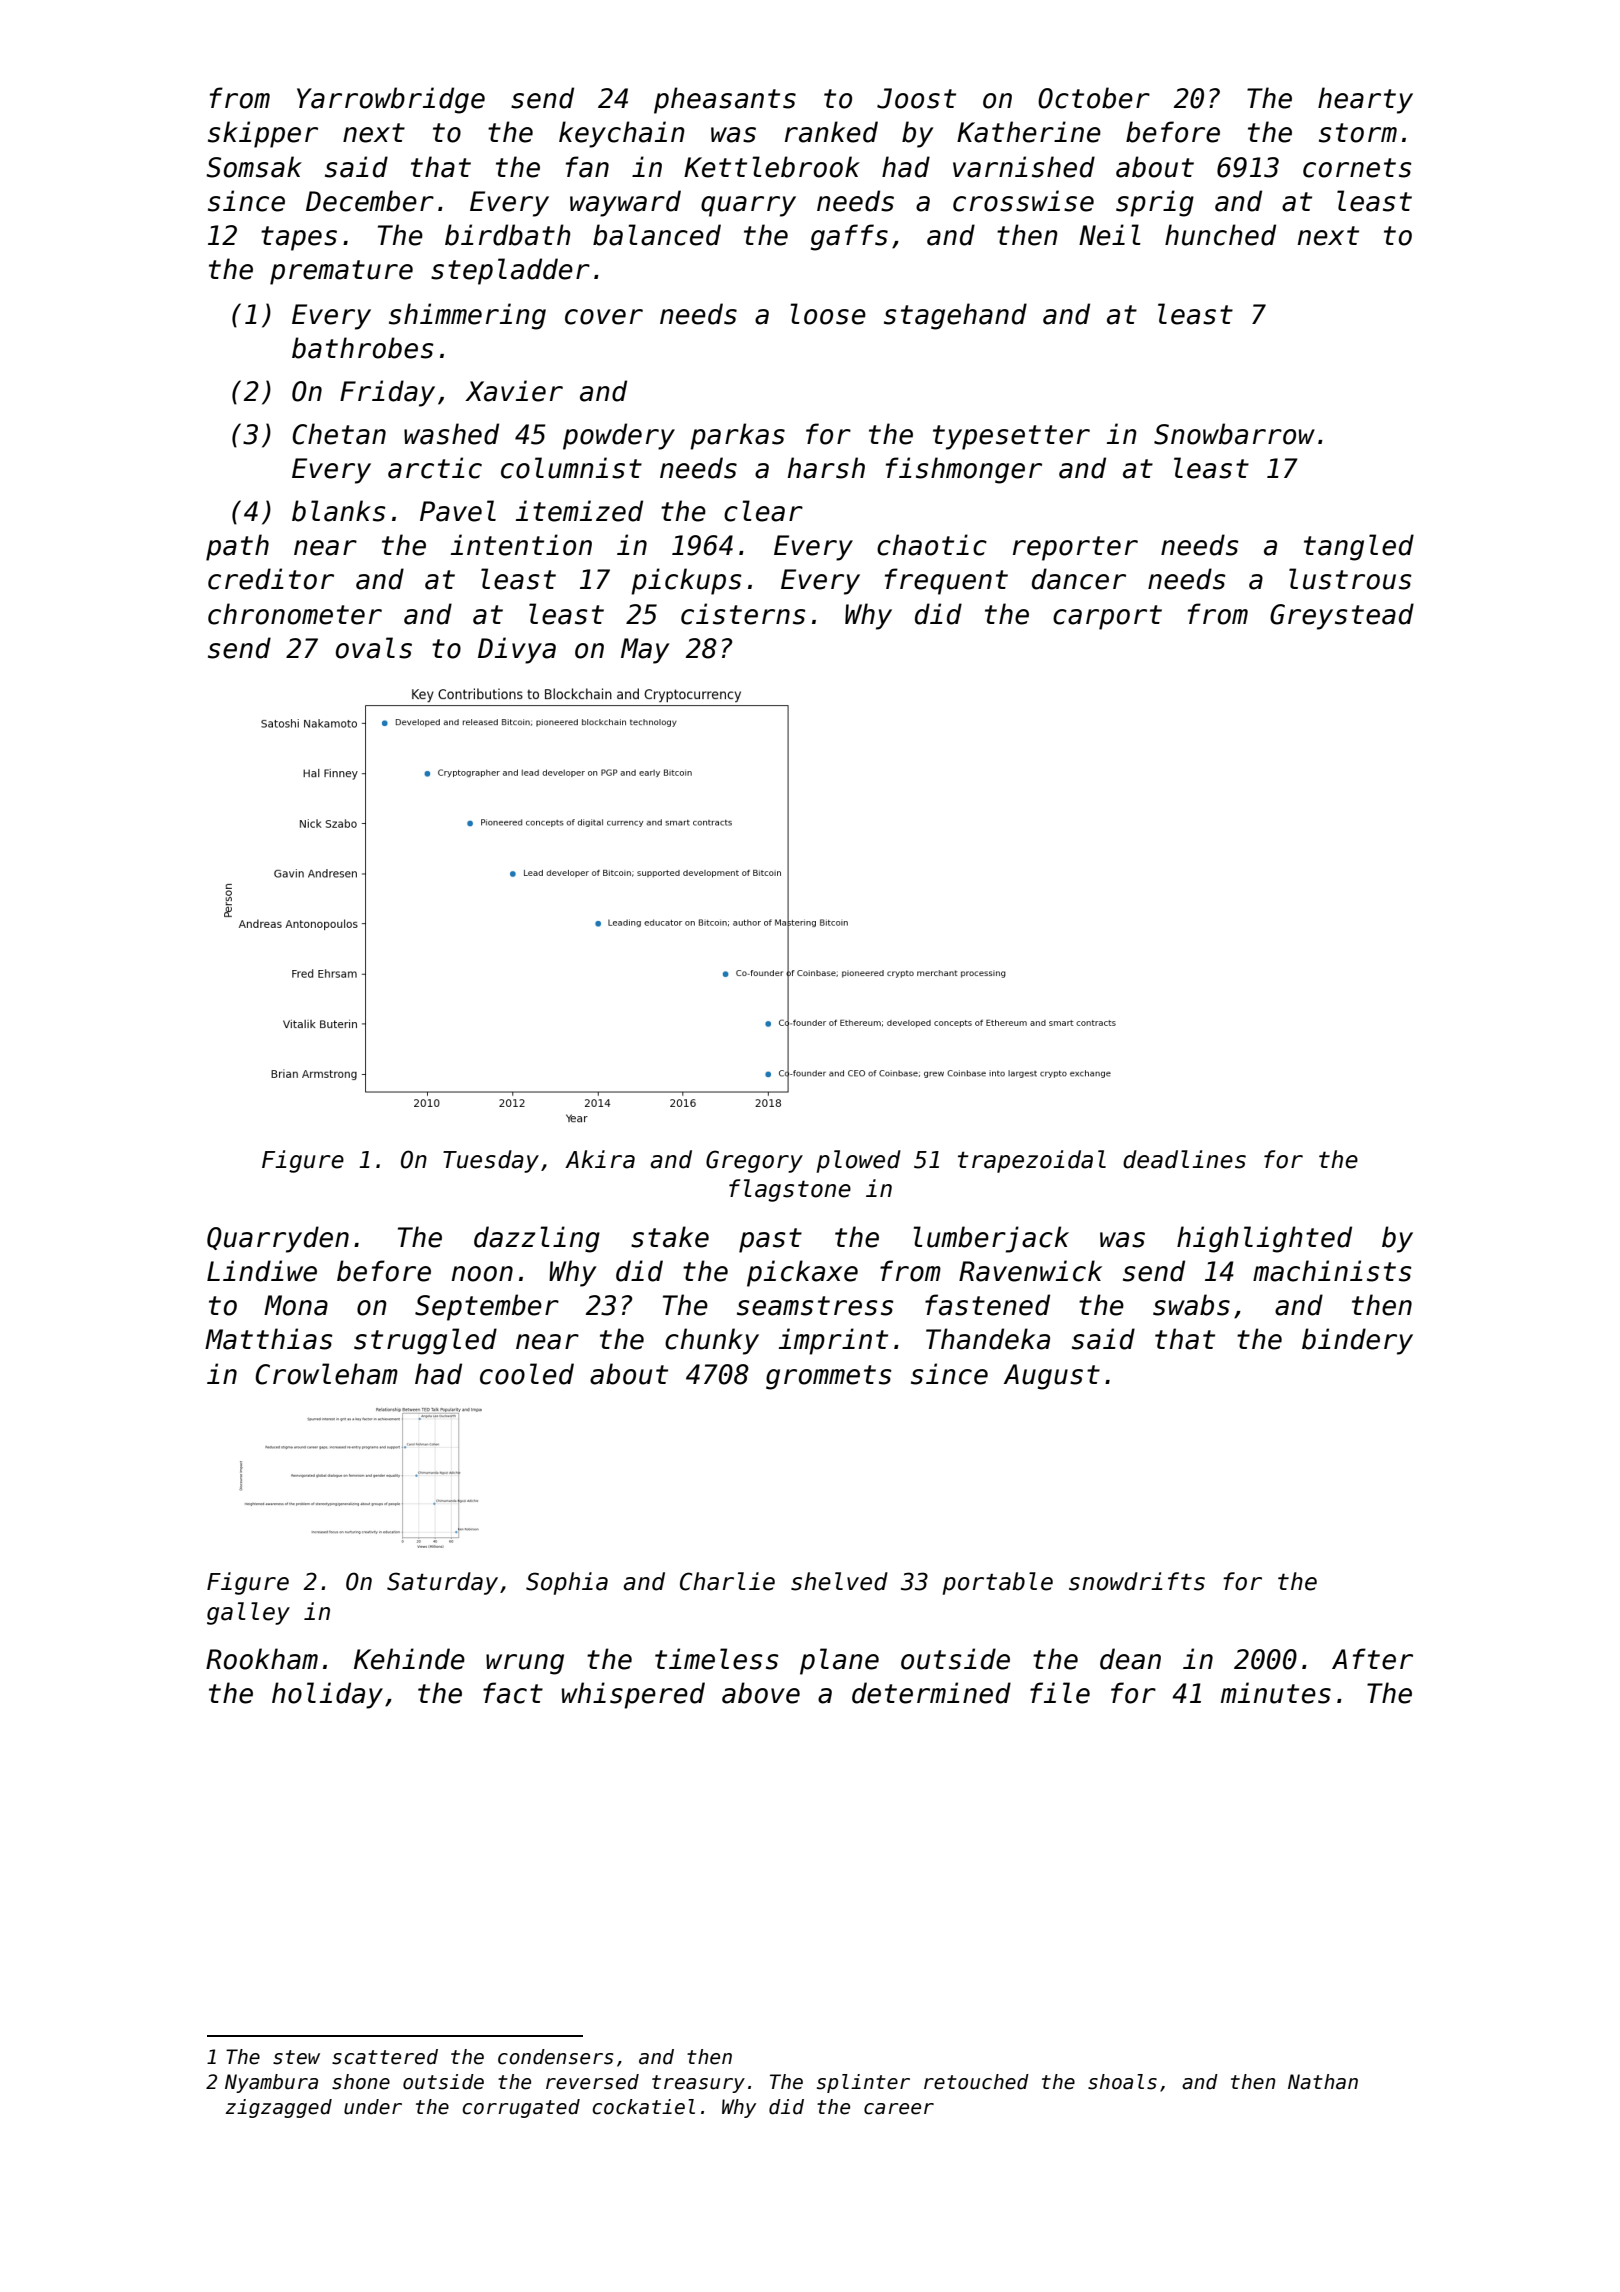  I want to click on wrung, so click(525, 1664).
